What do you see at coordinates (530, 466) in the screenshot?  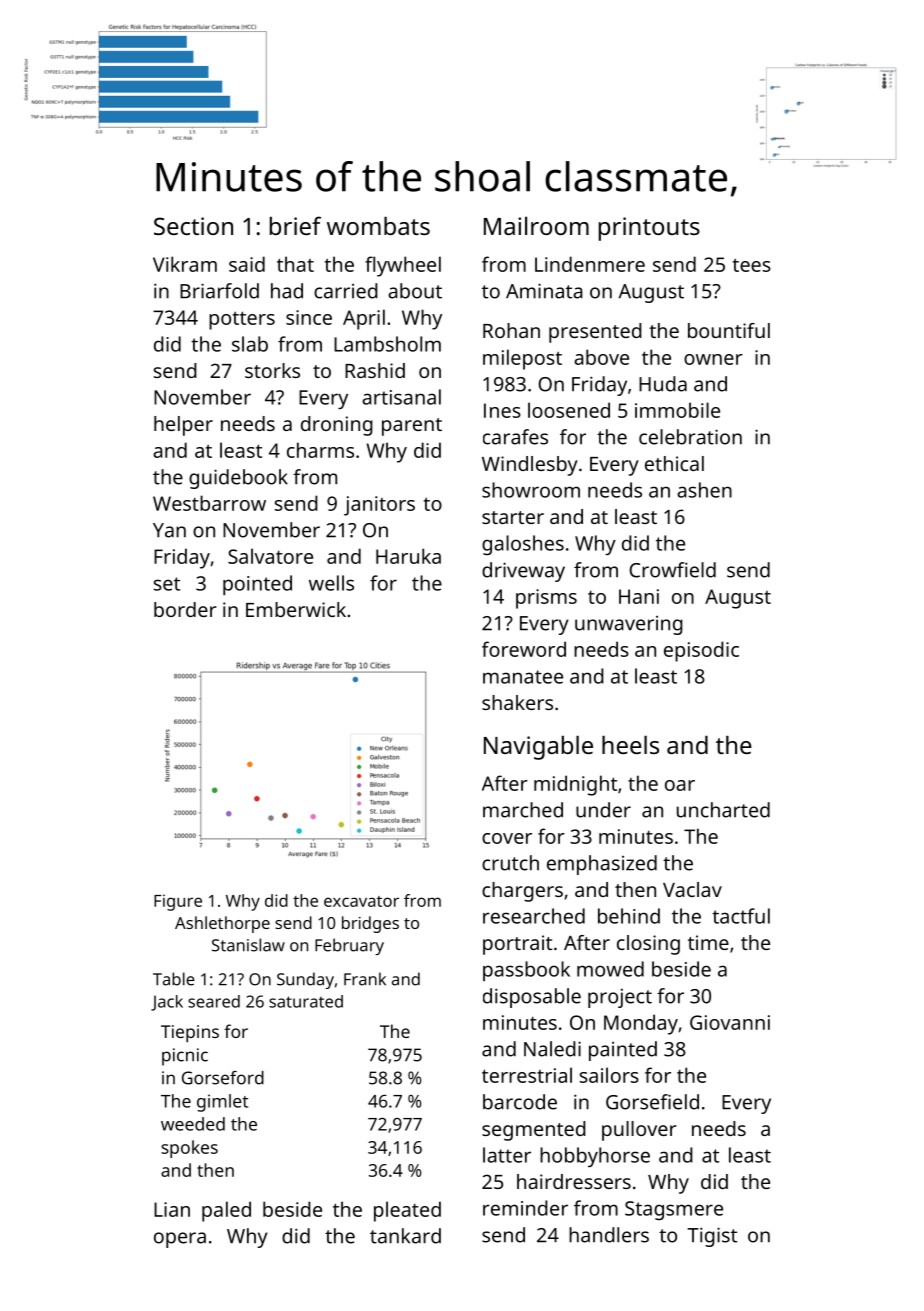 I see `Windlesby` at bounding box center [530, 466].
